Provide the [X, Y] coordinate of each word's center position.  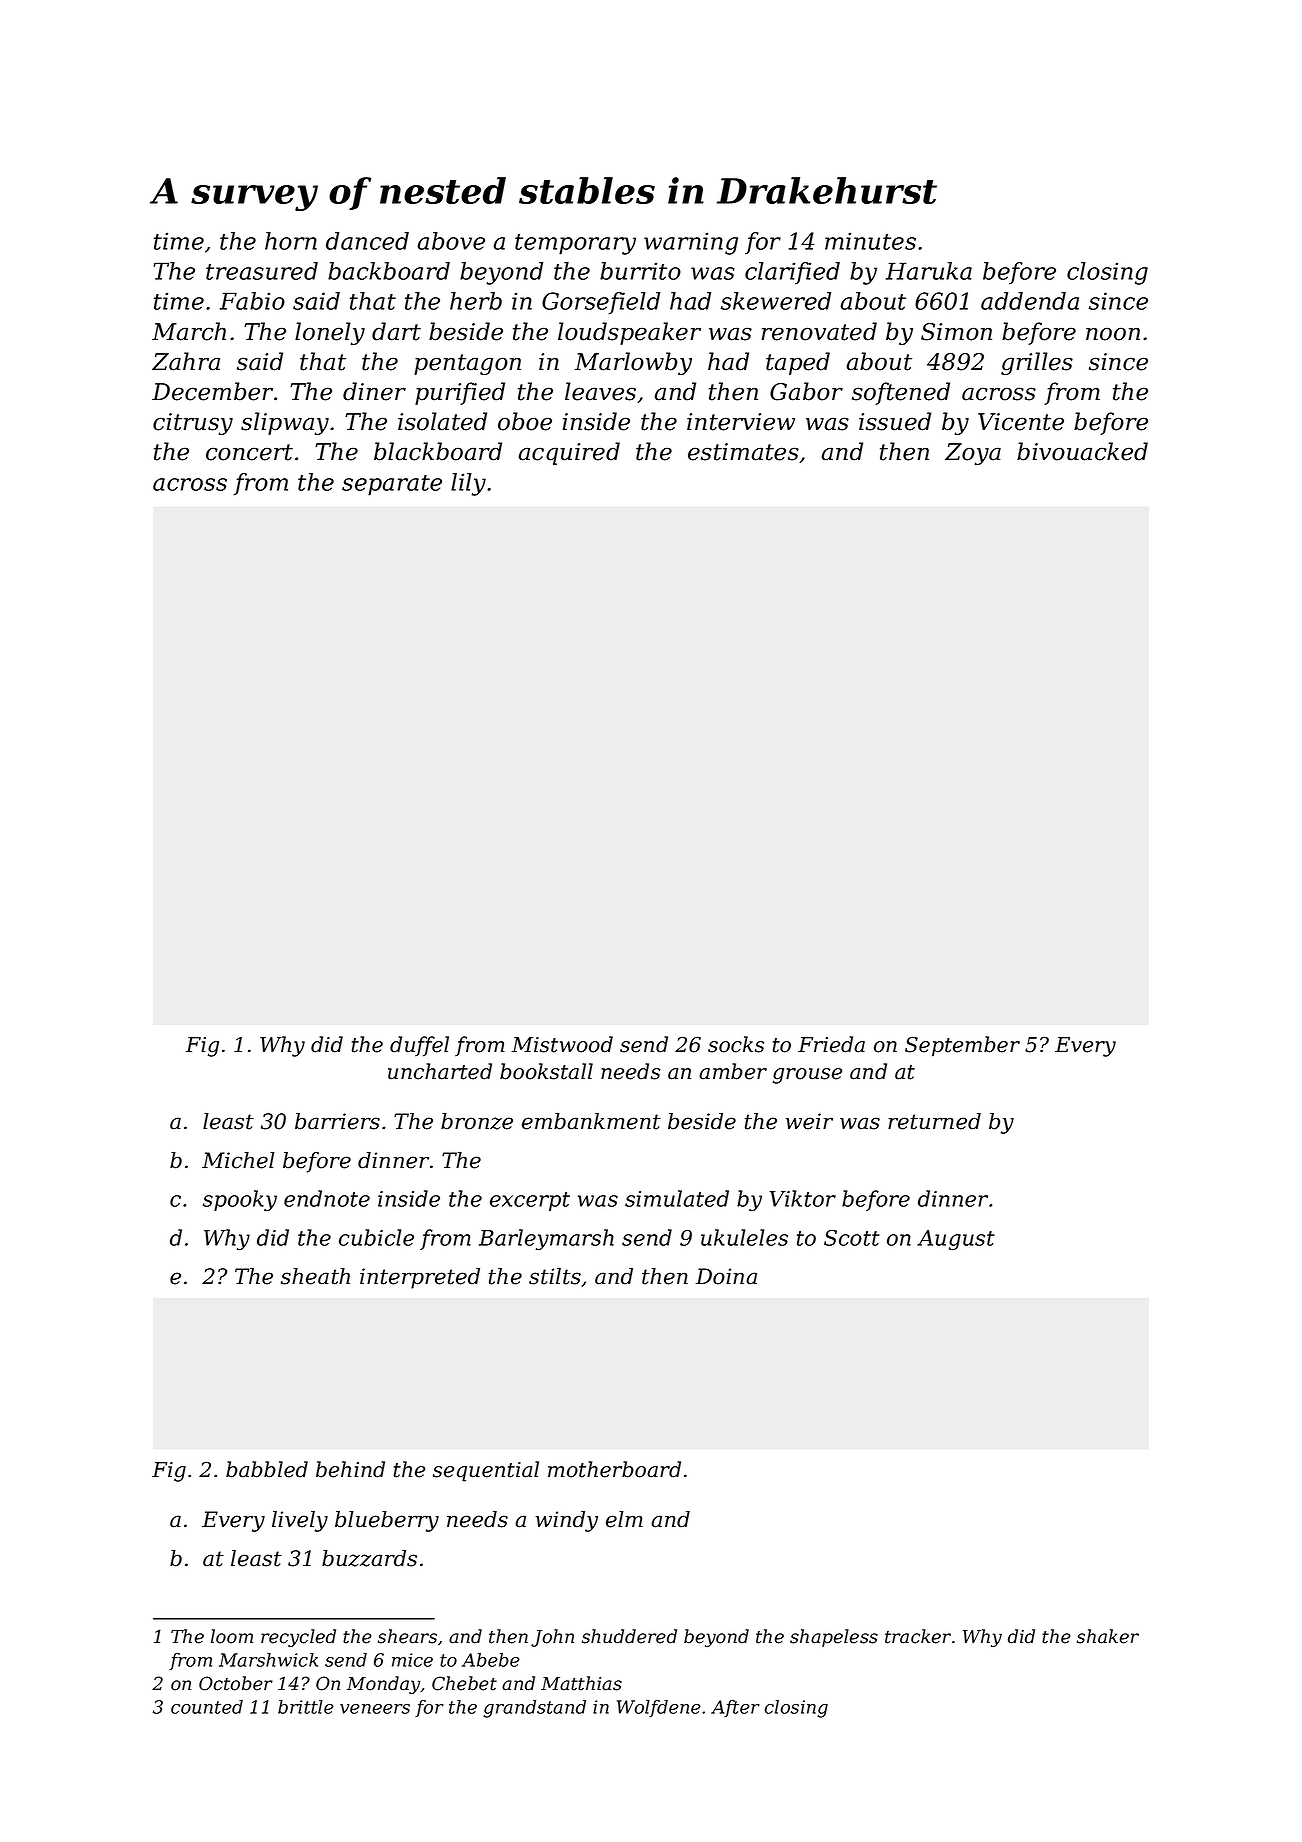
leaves [600, 391]
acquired [569, 453]
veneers [375, 1709]
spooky [240, 1201]
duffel [419, 1046]
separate [392, 485]
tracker [918, 1636]
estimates [743, 452]
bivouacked [1082, 451]
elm [624, 1519]
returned [934, 1121]
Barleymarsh [546, 1239]
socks [736, 1044]
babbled [267, 1469]
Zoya [973, 454]
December [212, 391]
